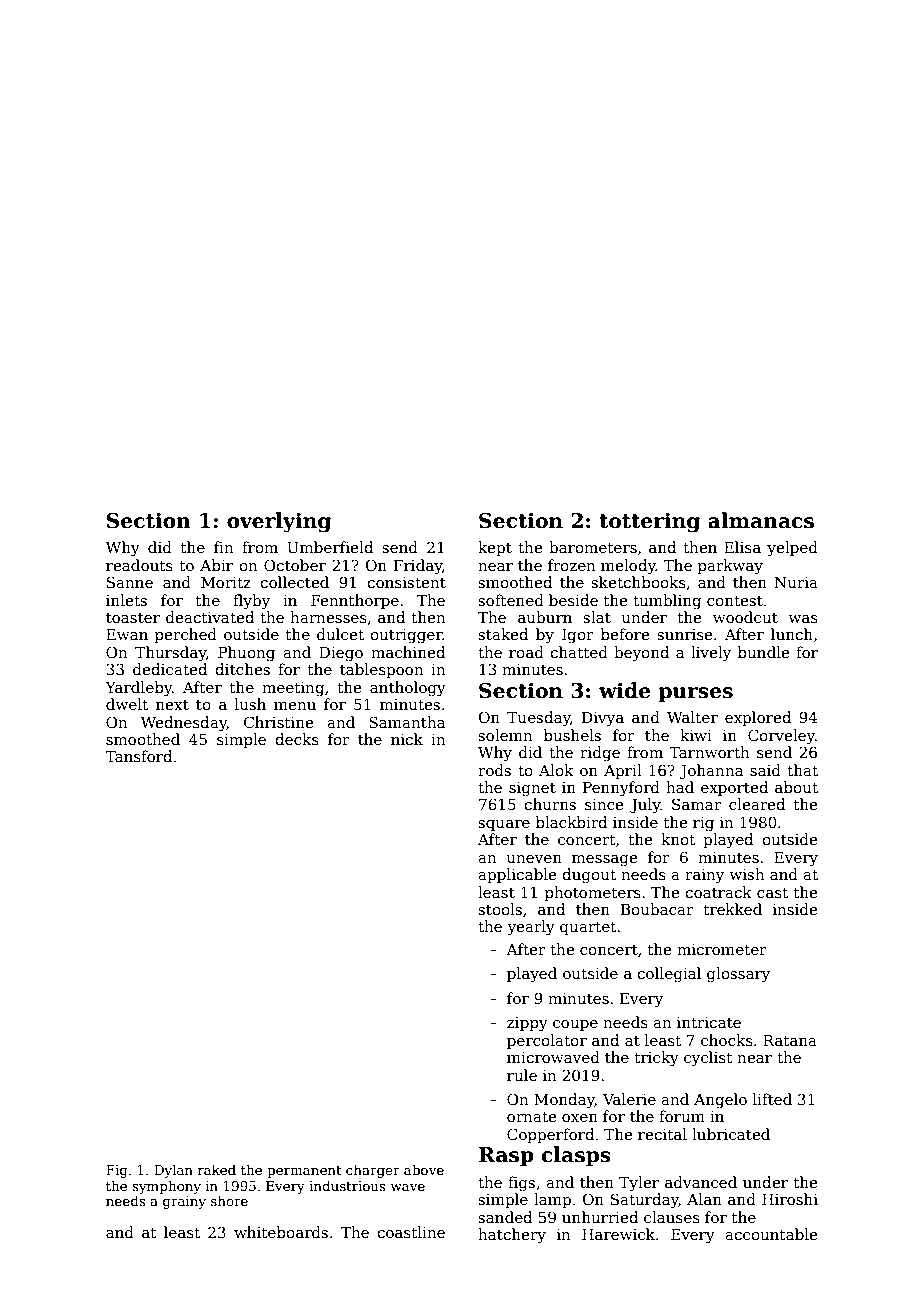  I want to click on permanent, so click(304, 1172).
